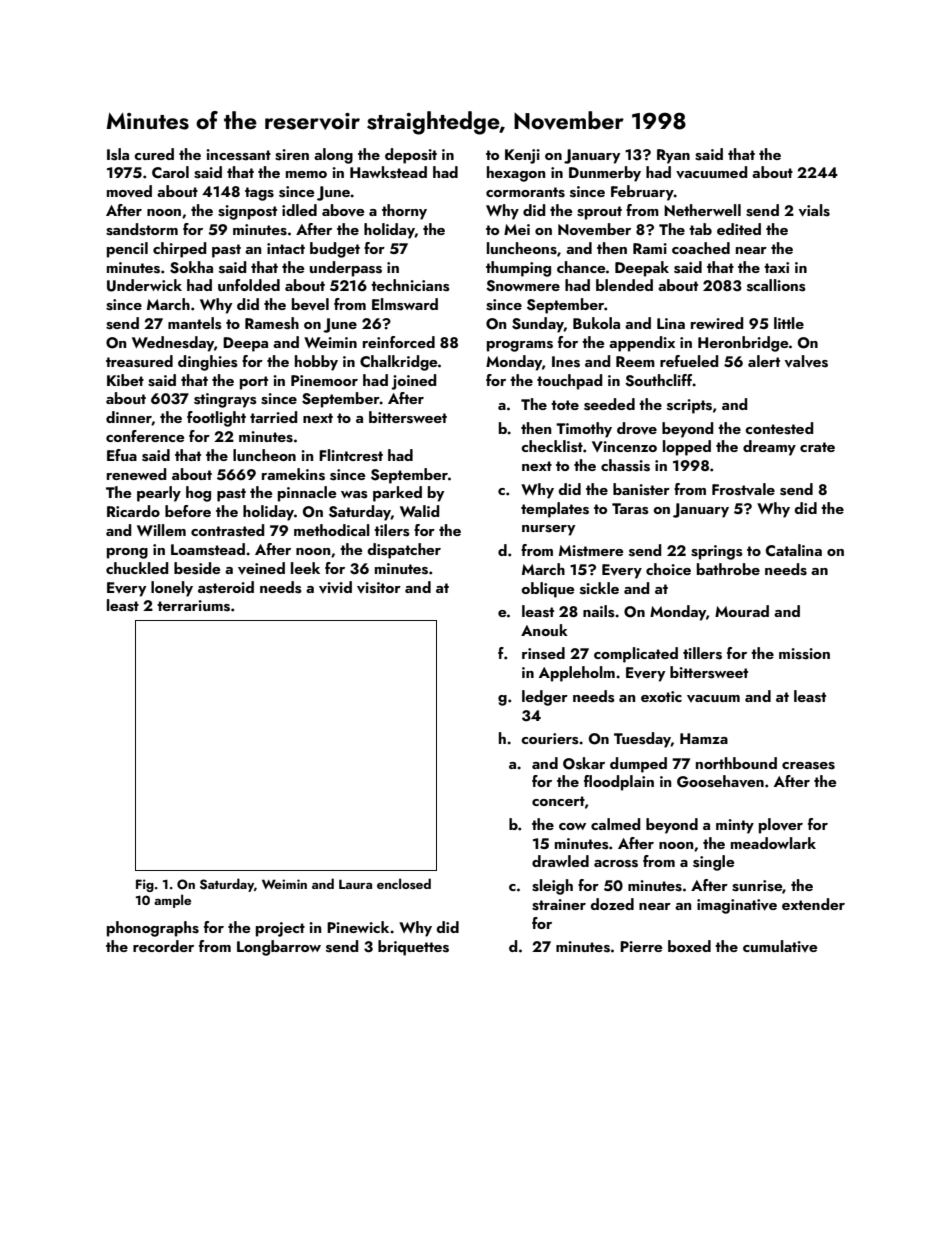 The width and height of the screenshot is (952, 1233). What do you see at coordinates (780, 946) in the screenshot?
I see `cumulative` at bounding box center [780, 946].
